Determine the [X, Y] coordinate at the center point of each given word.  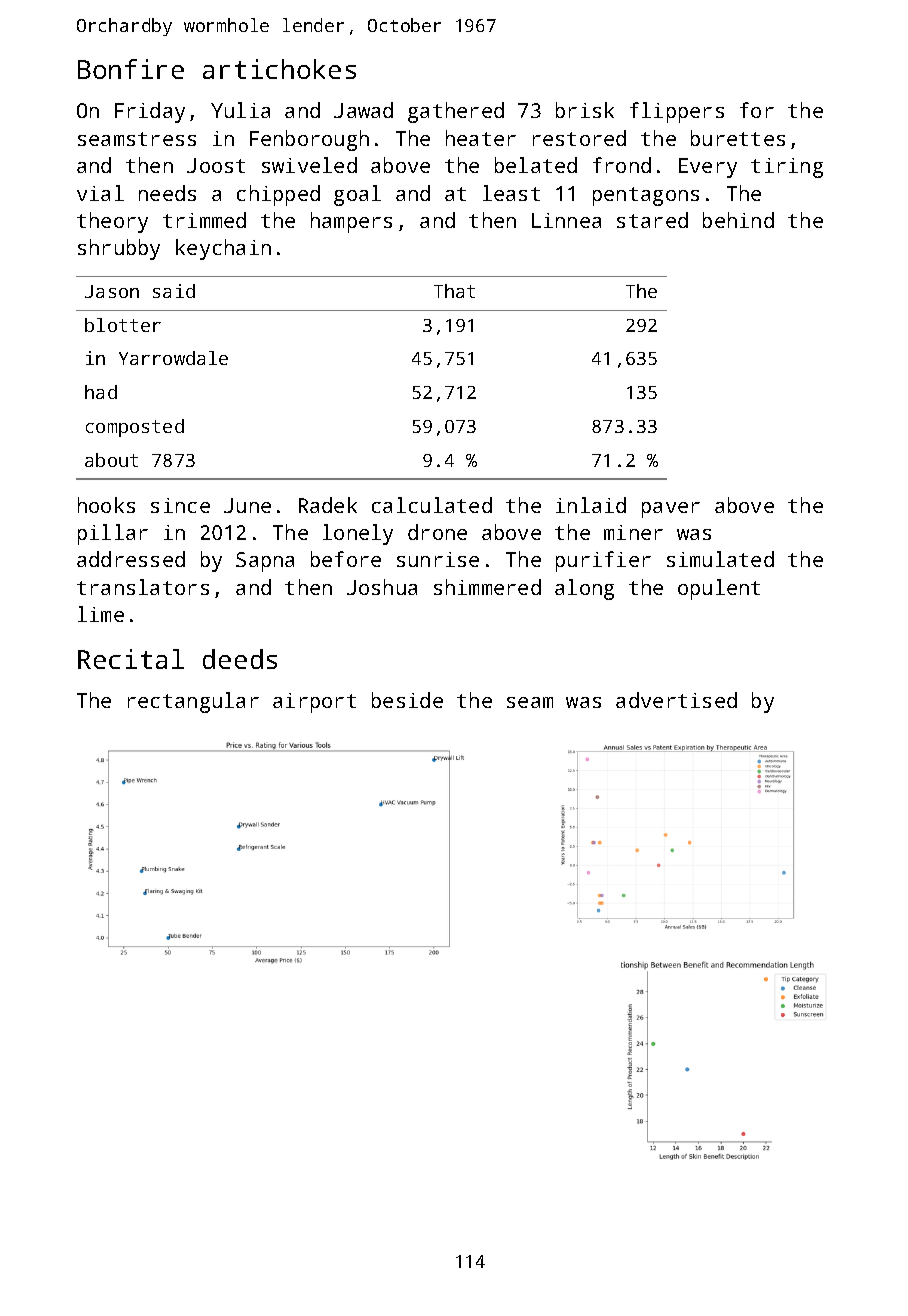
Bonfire [131, 69]
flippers [677, 112]
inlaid [591, 505]
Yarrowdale [173, 358]
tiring [787, 168]
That [454, 291]
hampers [351, 222]
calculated [432, 505]
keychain [223, 249]
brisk [585, 110]
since [180, 505]
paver [671, 510]
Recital [131, 659]
